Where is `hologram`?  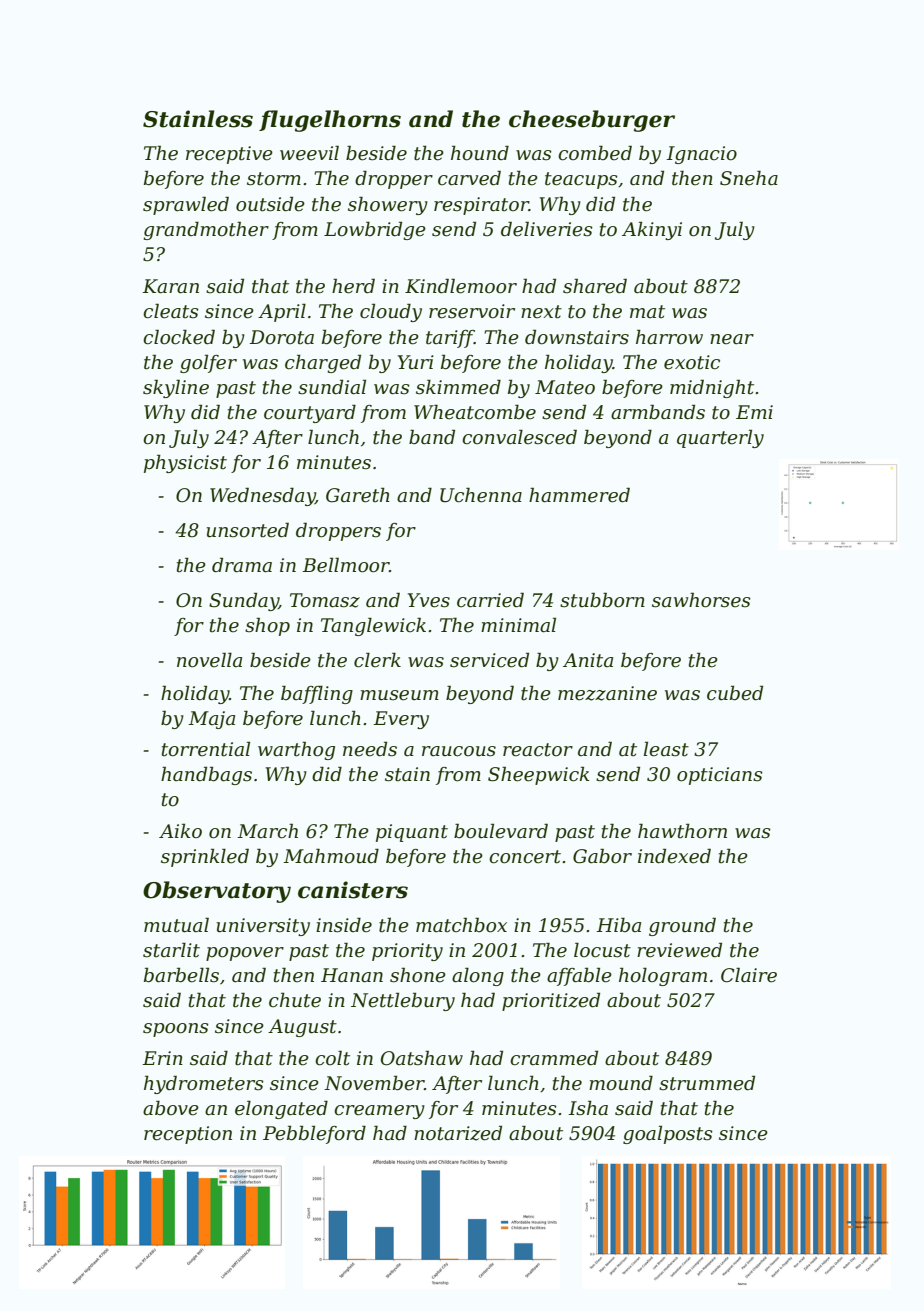 hologram is located at coordinates (663, 976).
